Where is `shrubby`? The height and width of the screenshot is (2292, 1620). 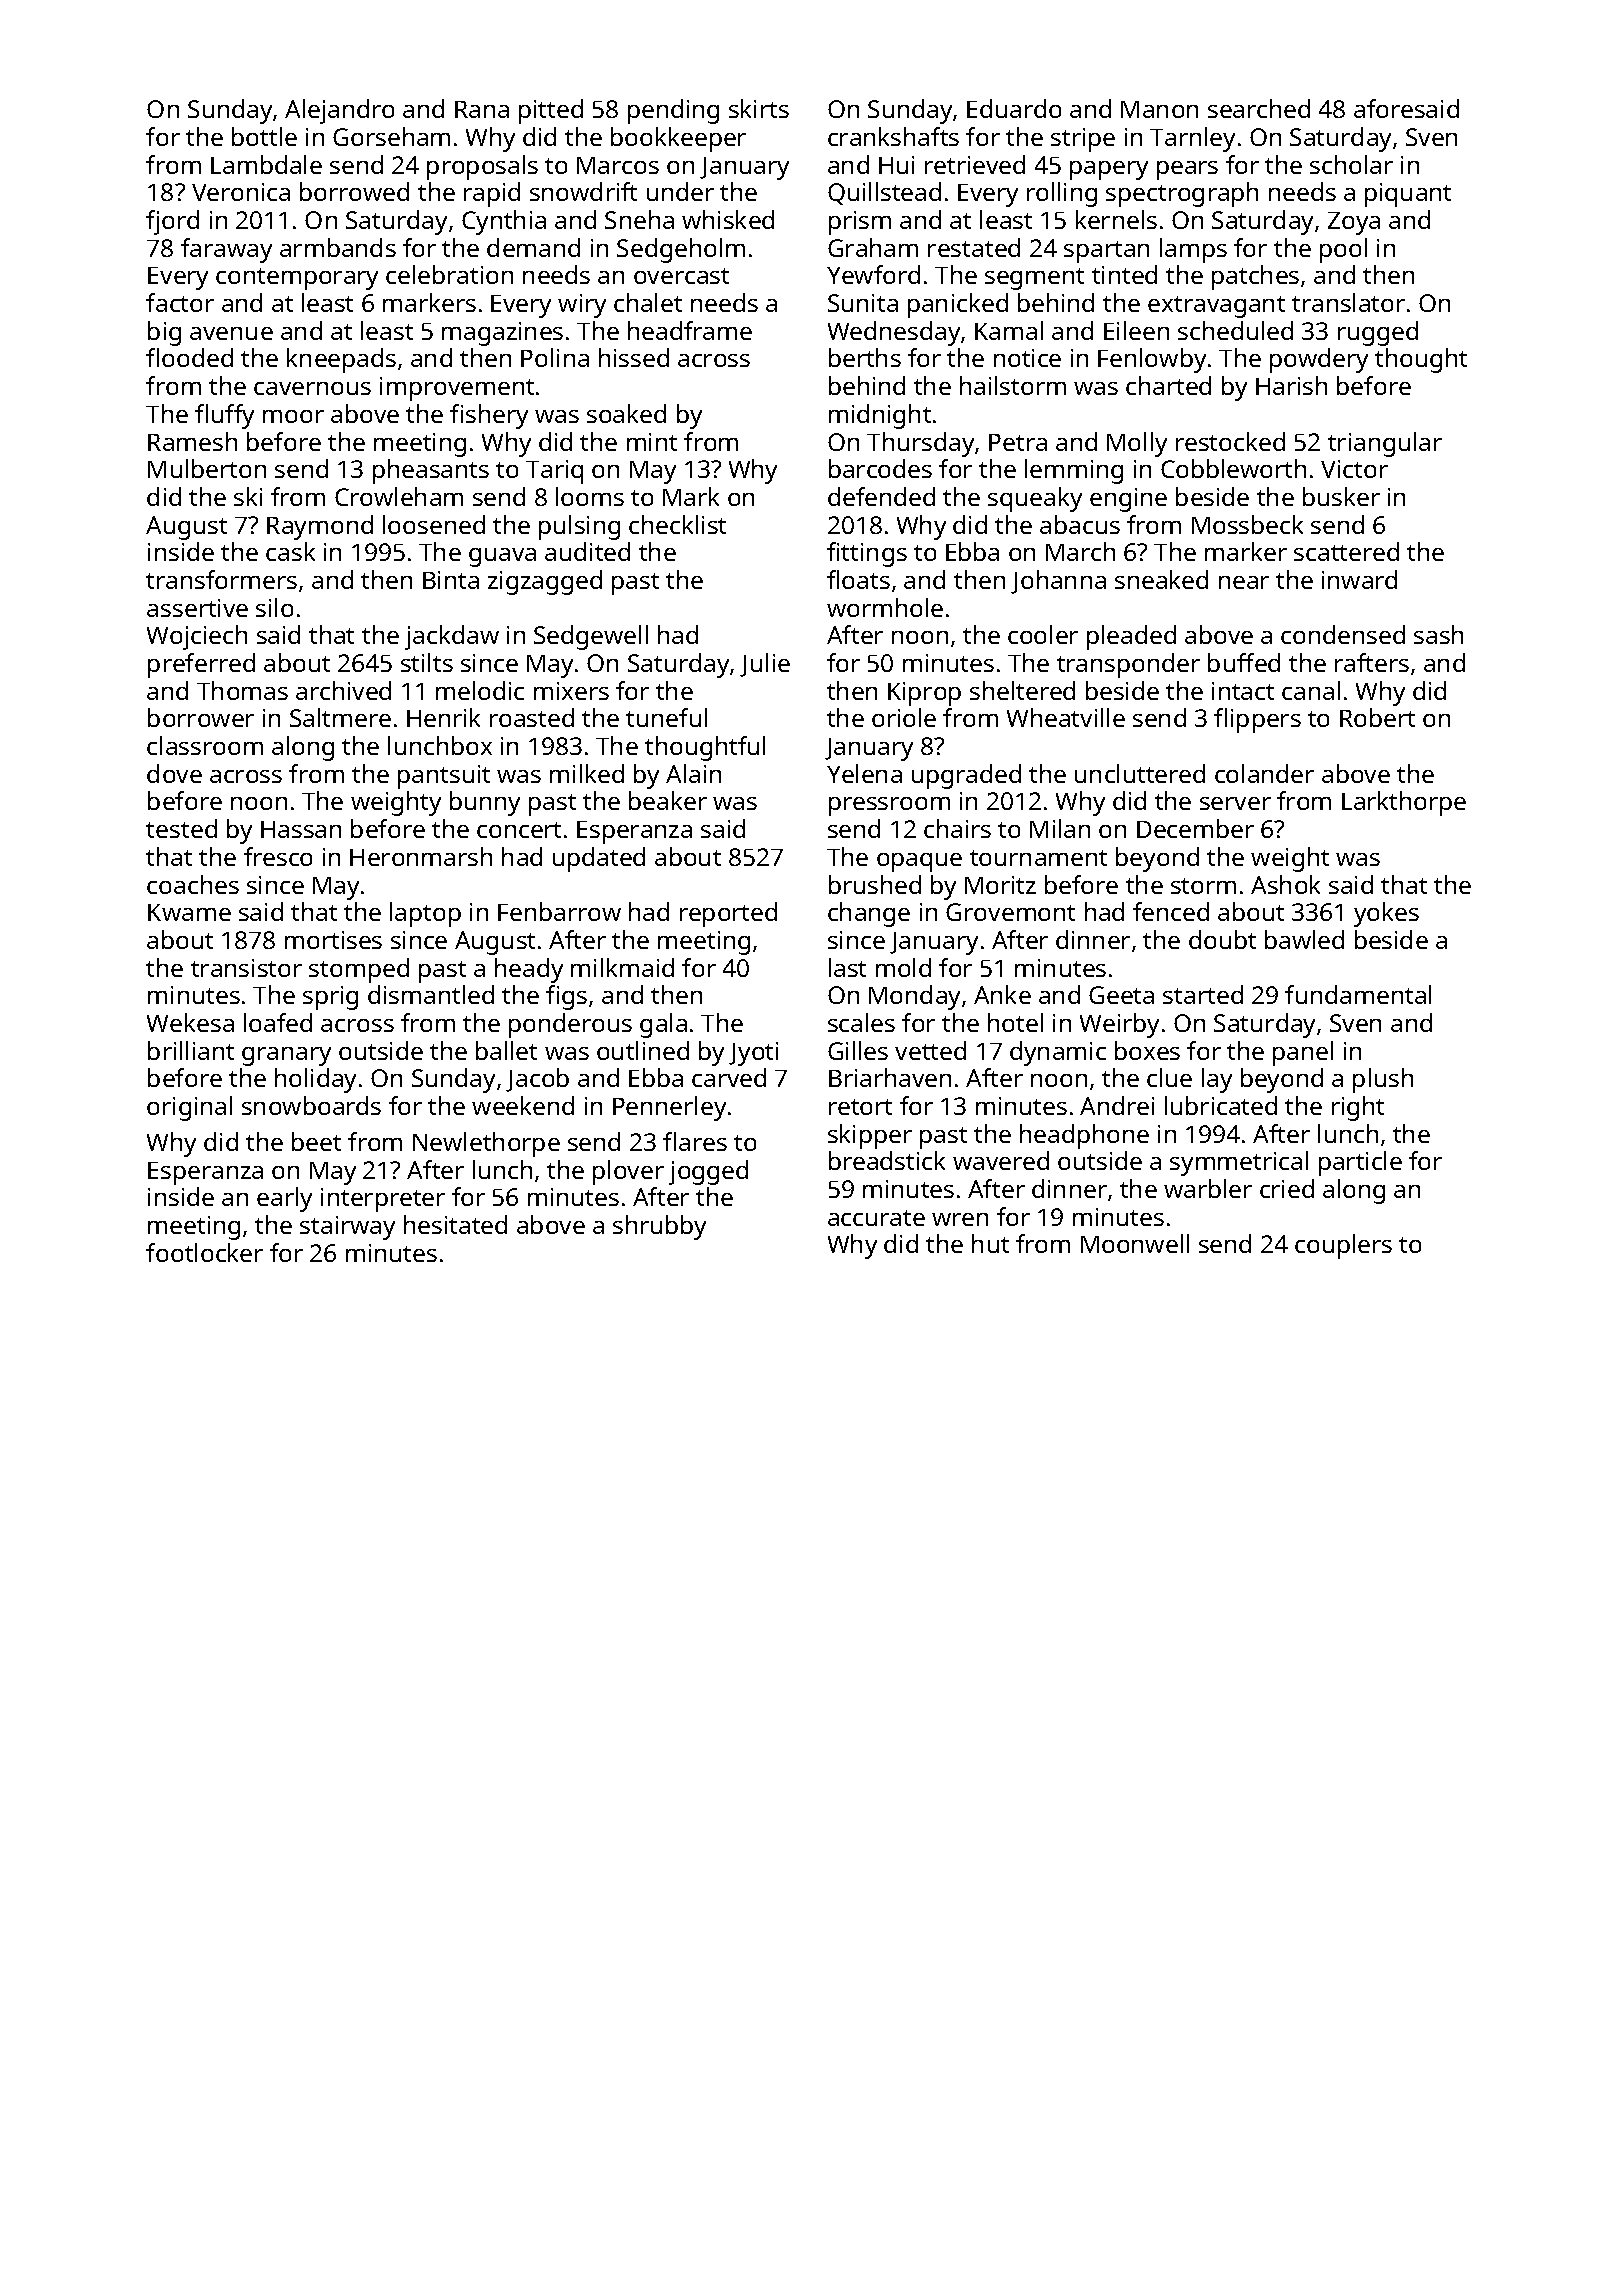
shrubby is located at coordinates (659, 1227).
